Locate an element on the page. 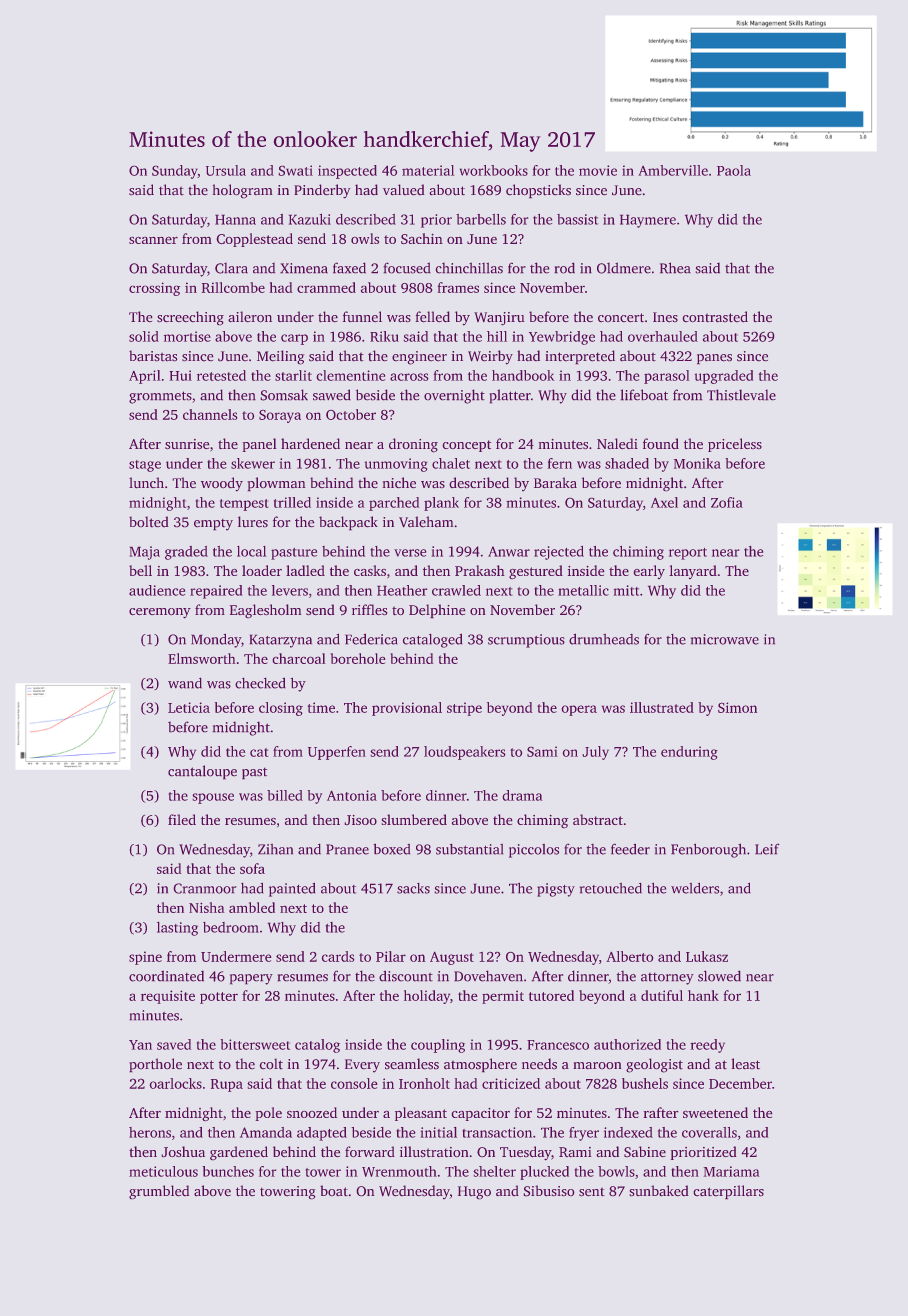 The width and height of the image is (908, 1316). platter is located at coordinates (510, 396).
